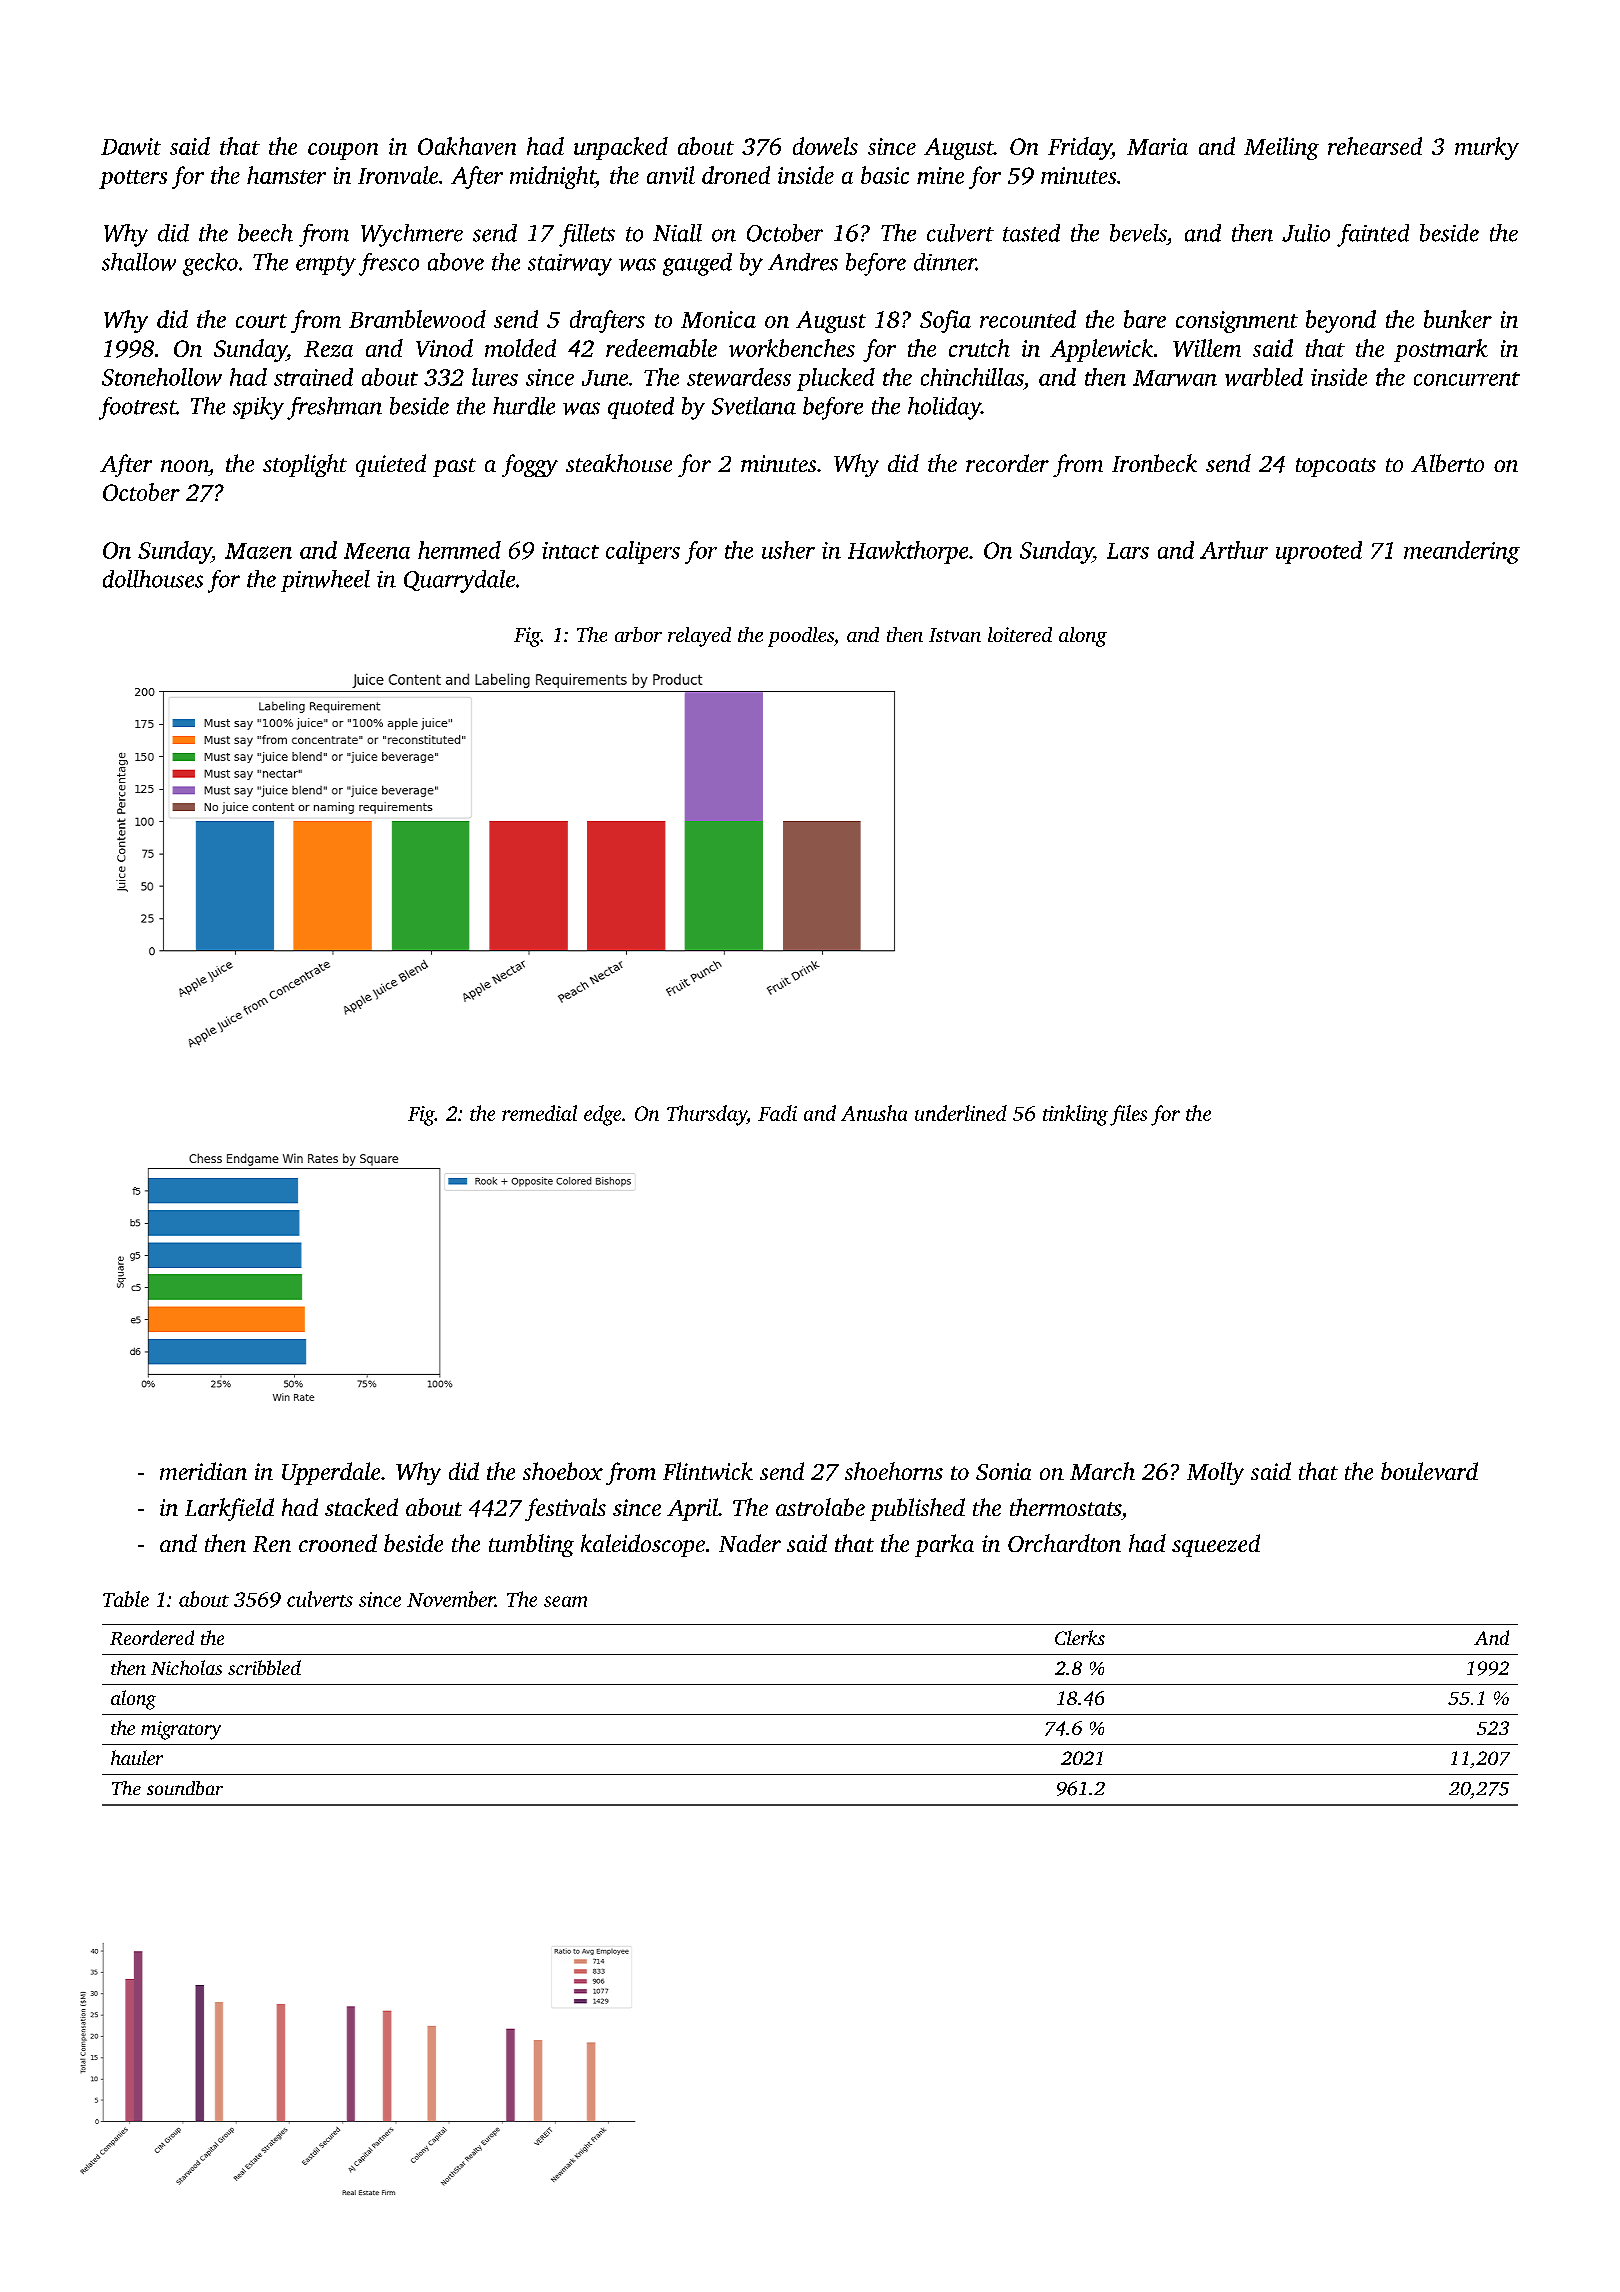  What do you see at coordinates (185, 1788) in the screenshot?
I see `soundbar` at bounding box center [185, 1788].
